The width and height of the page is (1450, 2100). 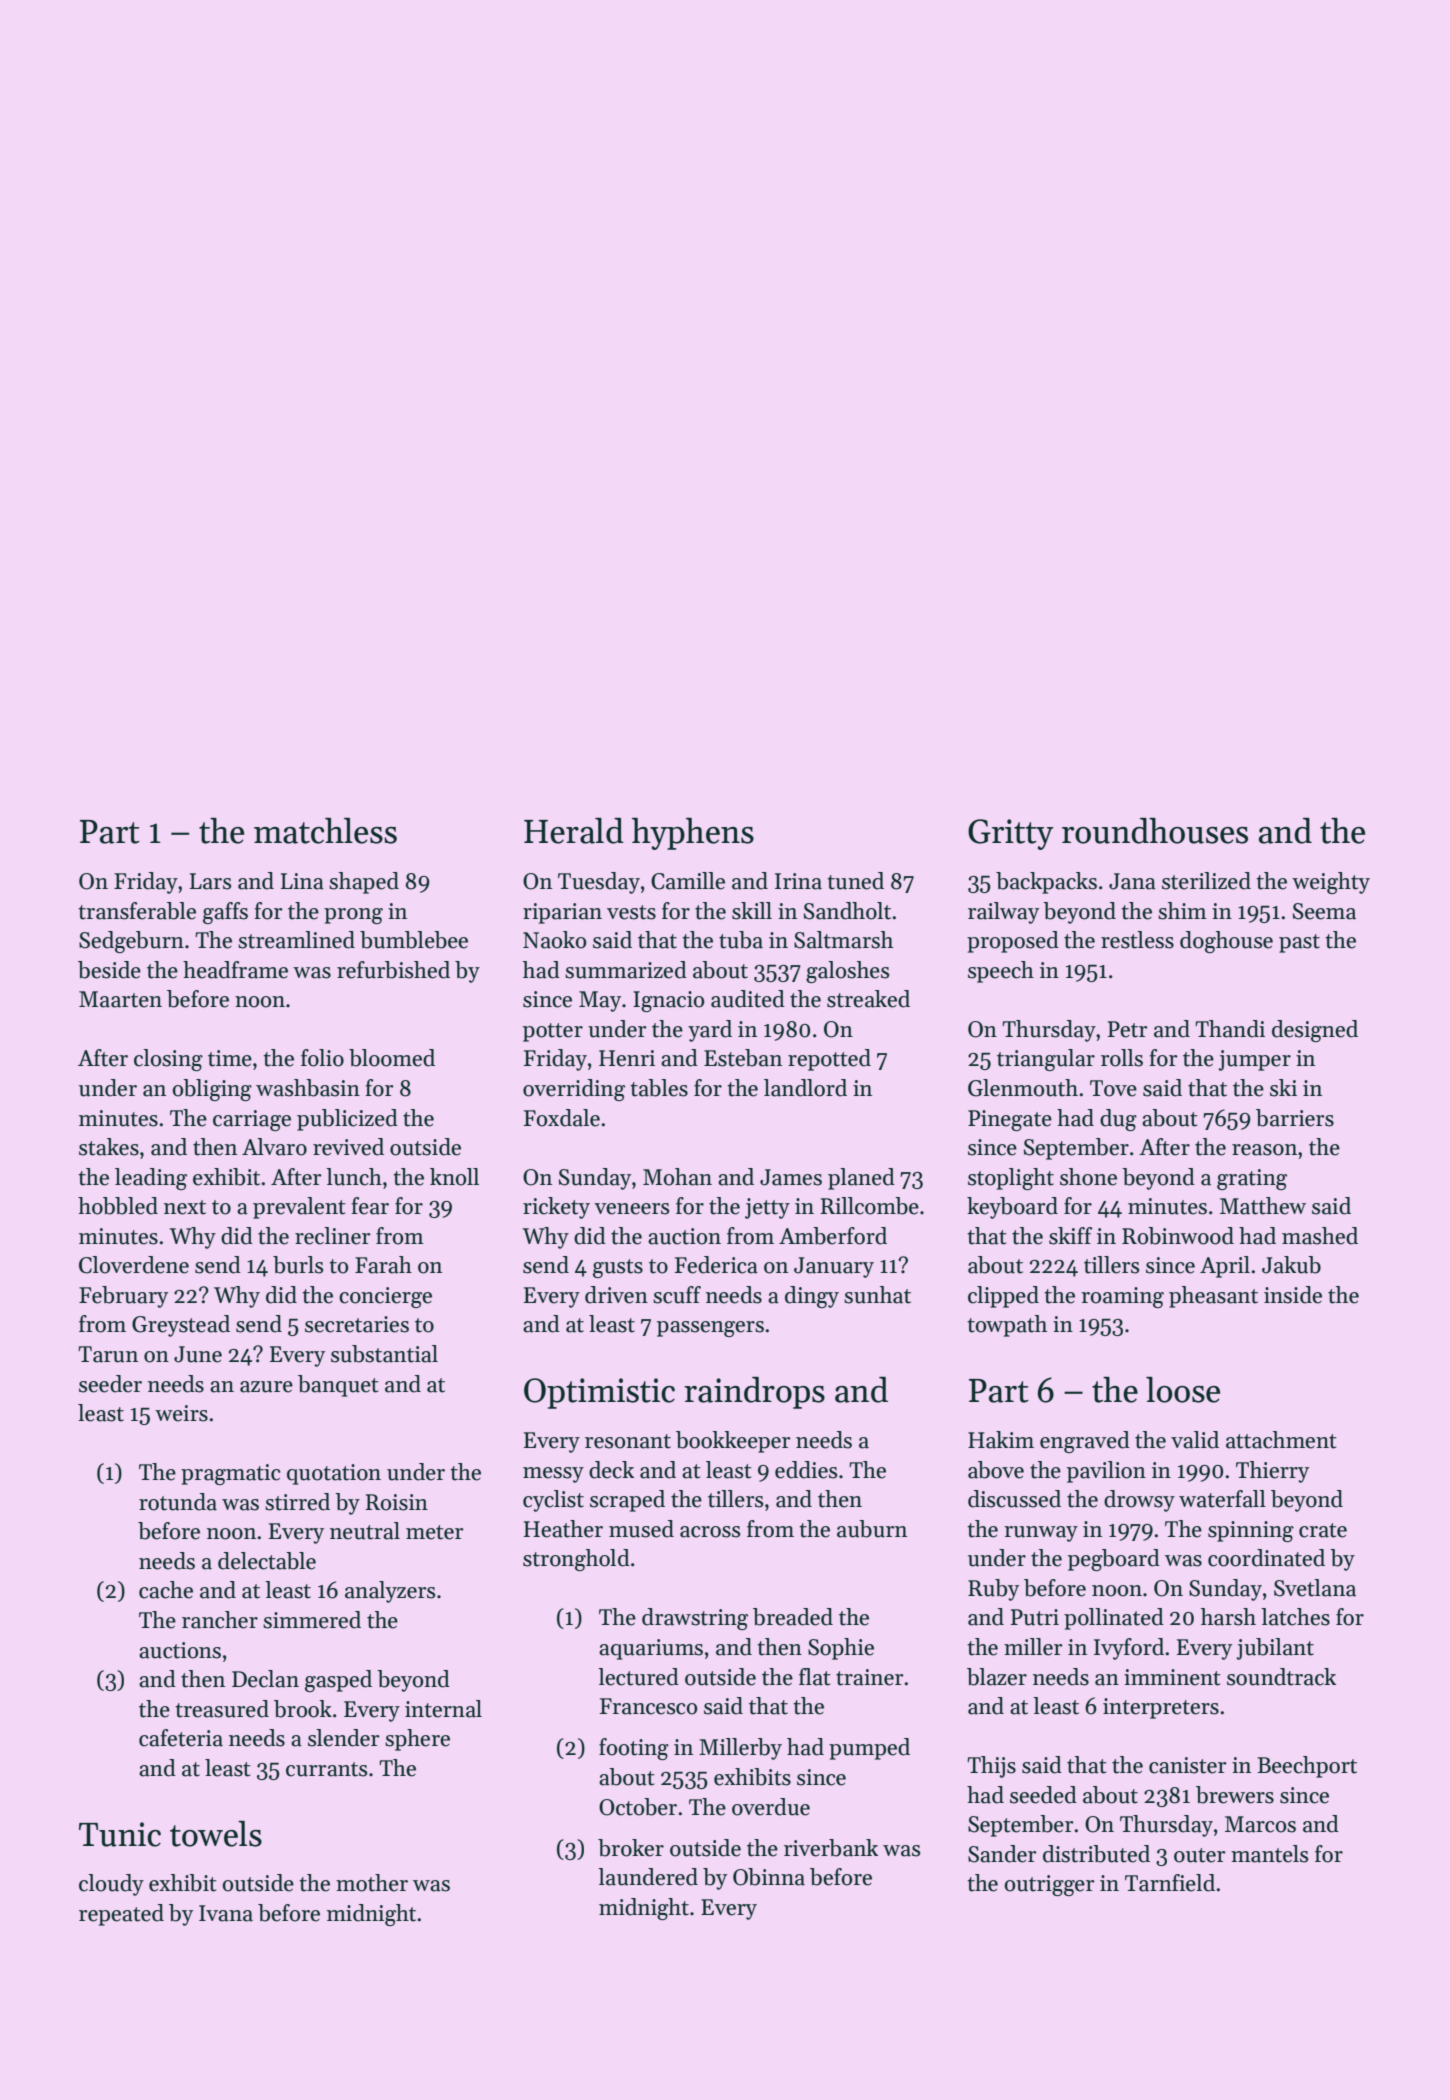 I want to click on roundhouses, so click(x=1155, y=831).
